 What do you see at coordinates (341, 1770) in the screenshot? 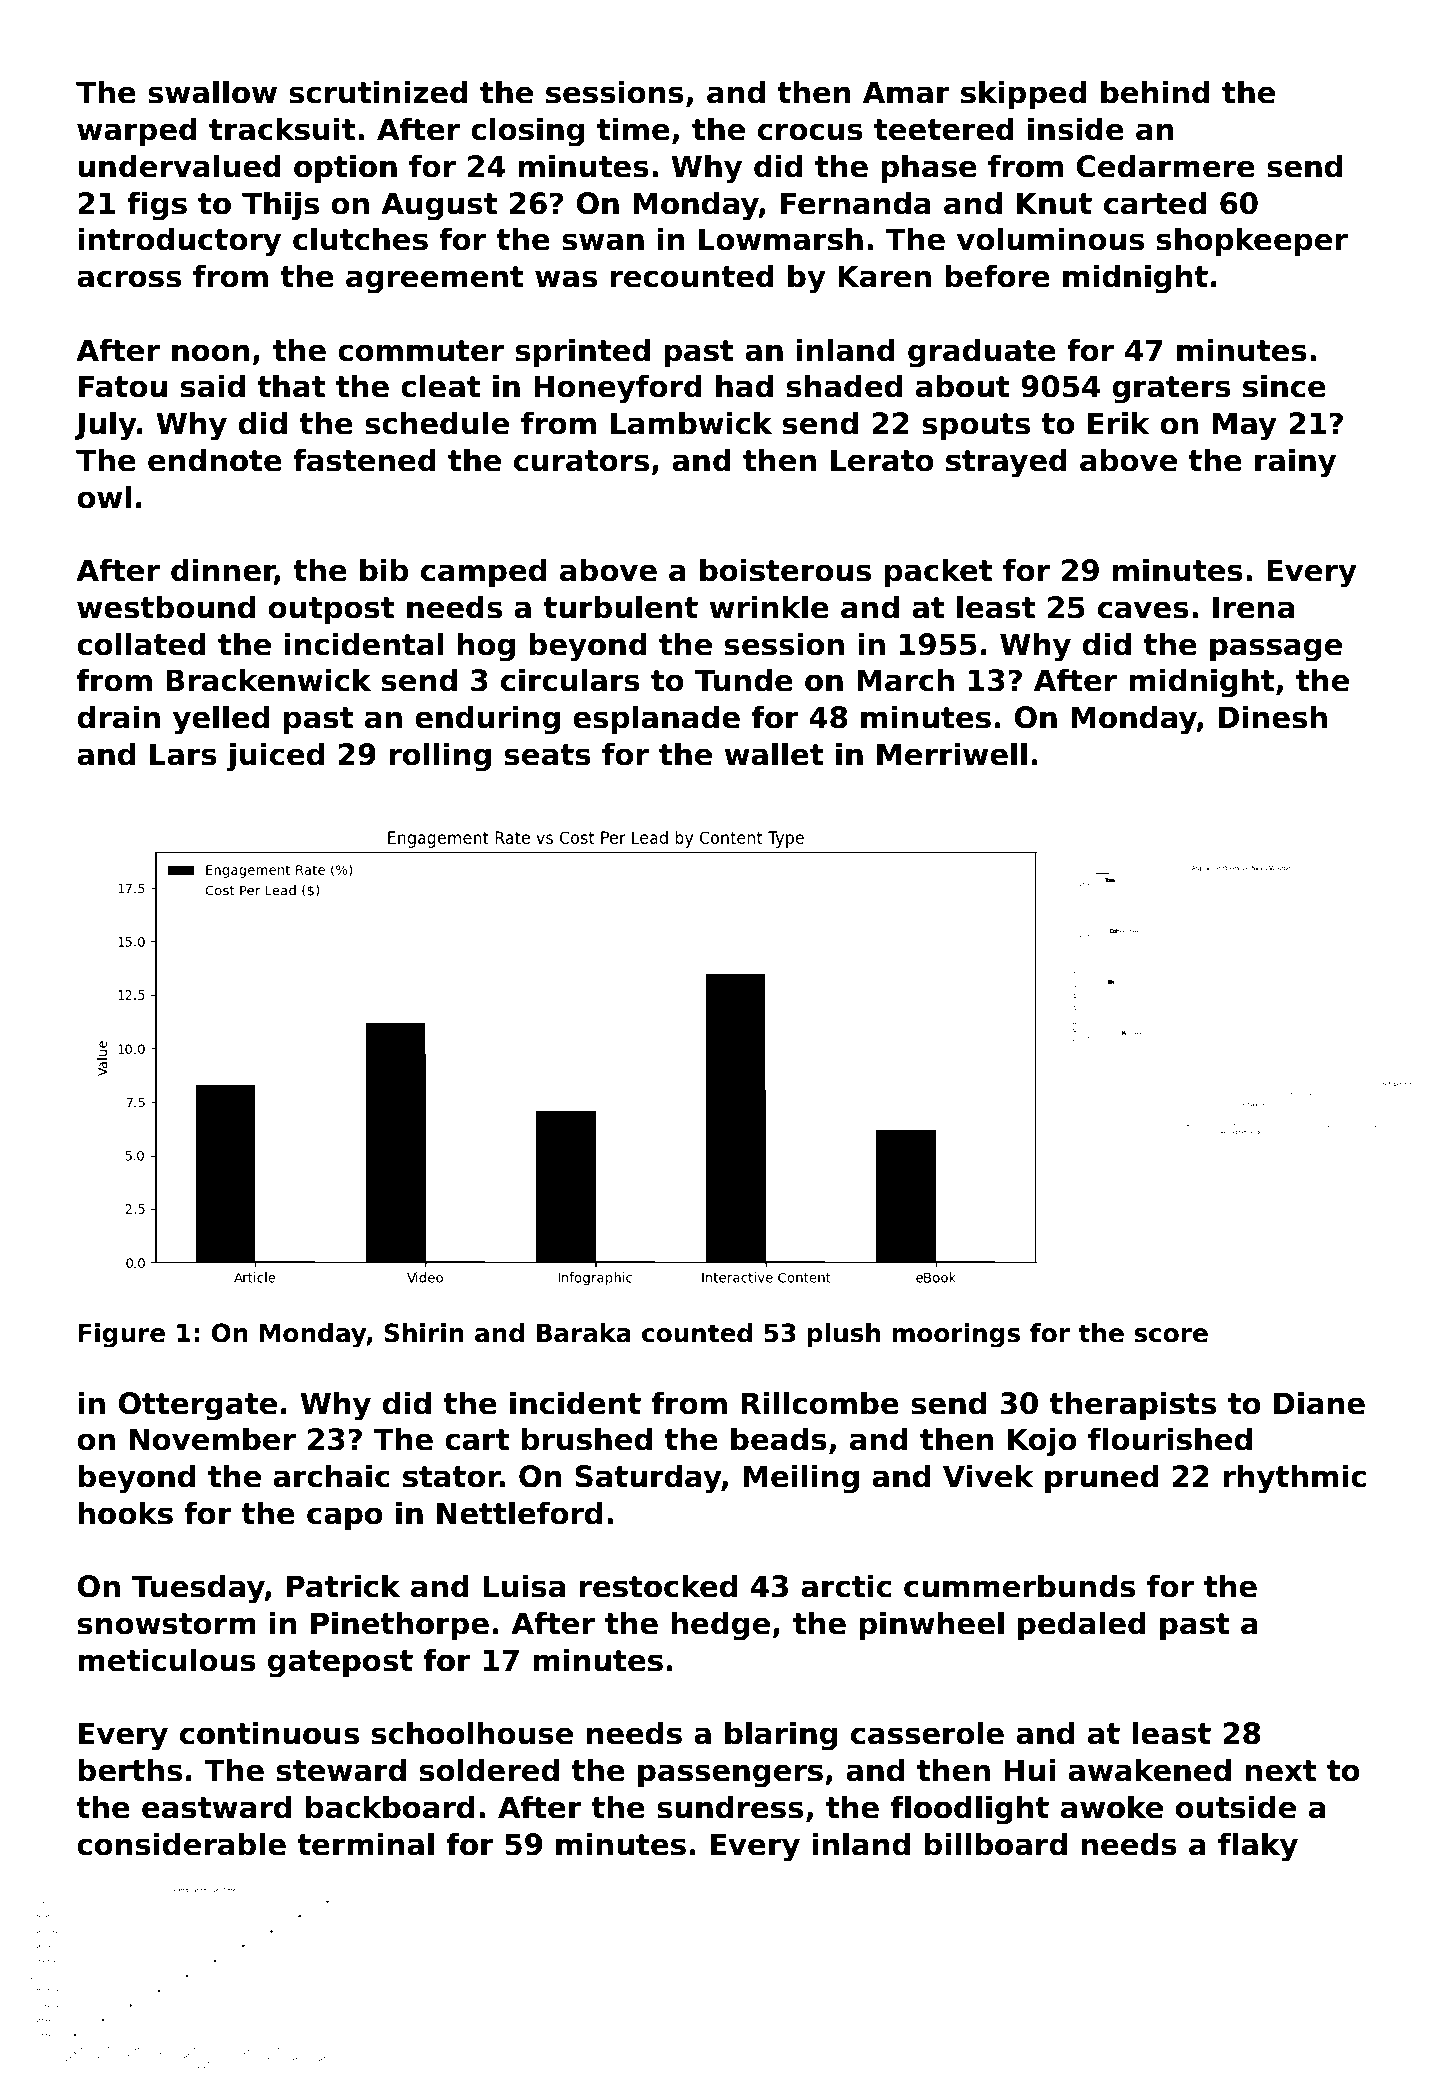
I see `steward` at bounding box center [341, 1770].
